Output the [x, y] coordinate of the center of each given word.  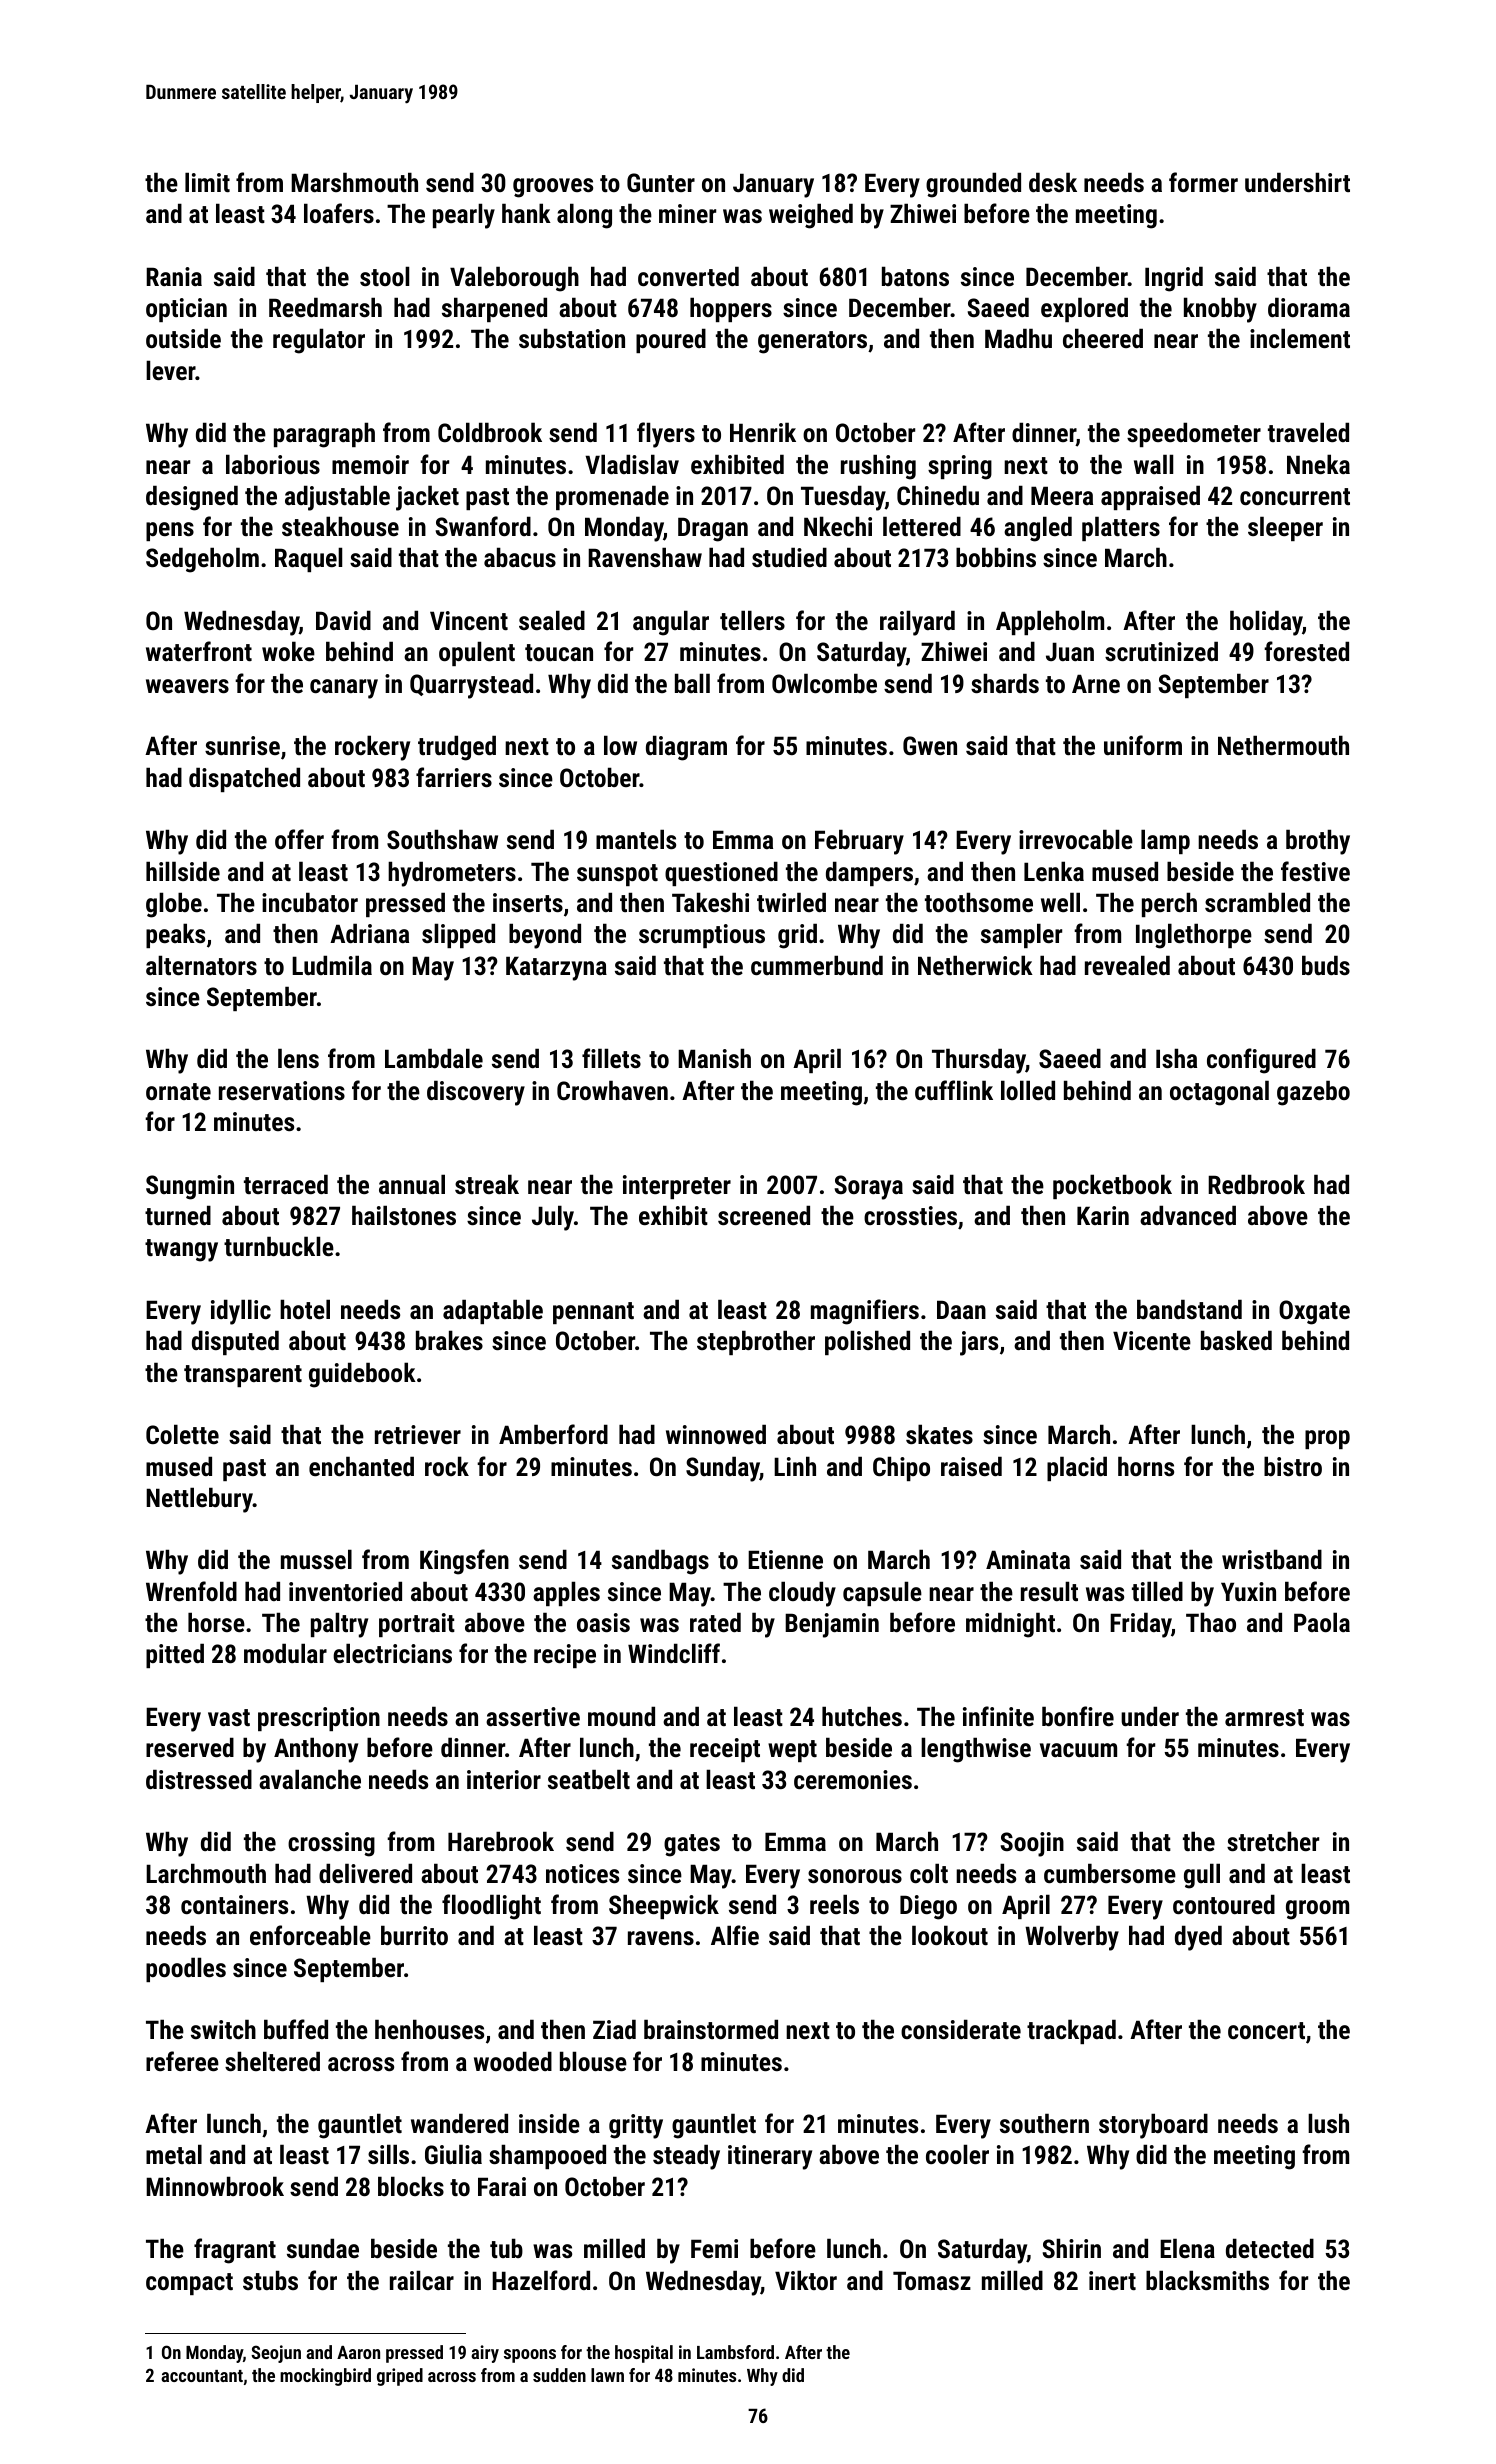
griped [400, 2377]
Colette [182, 1434]
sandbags [660, 1562]
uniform [1143, 745]
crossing [331, 1844]
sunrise [242, 745]
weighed [811, 216]
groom [1317, 1910]
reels [834, 1904]
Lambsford [735, 2352]
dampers [869, 873]
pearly [464, 216]
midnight [1010, 1625]
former [1203, 182]
